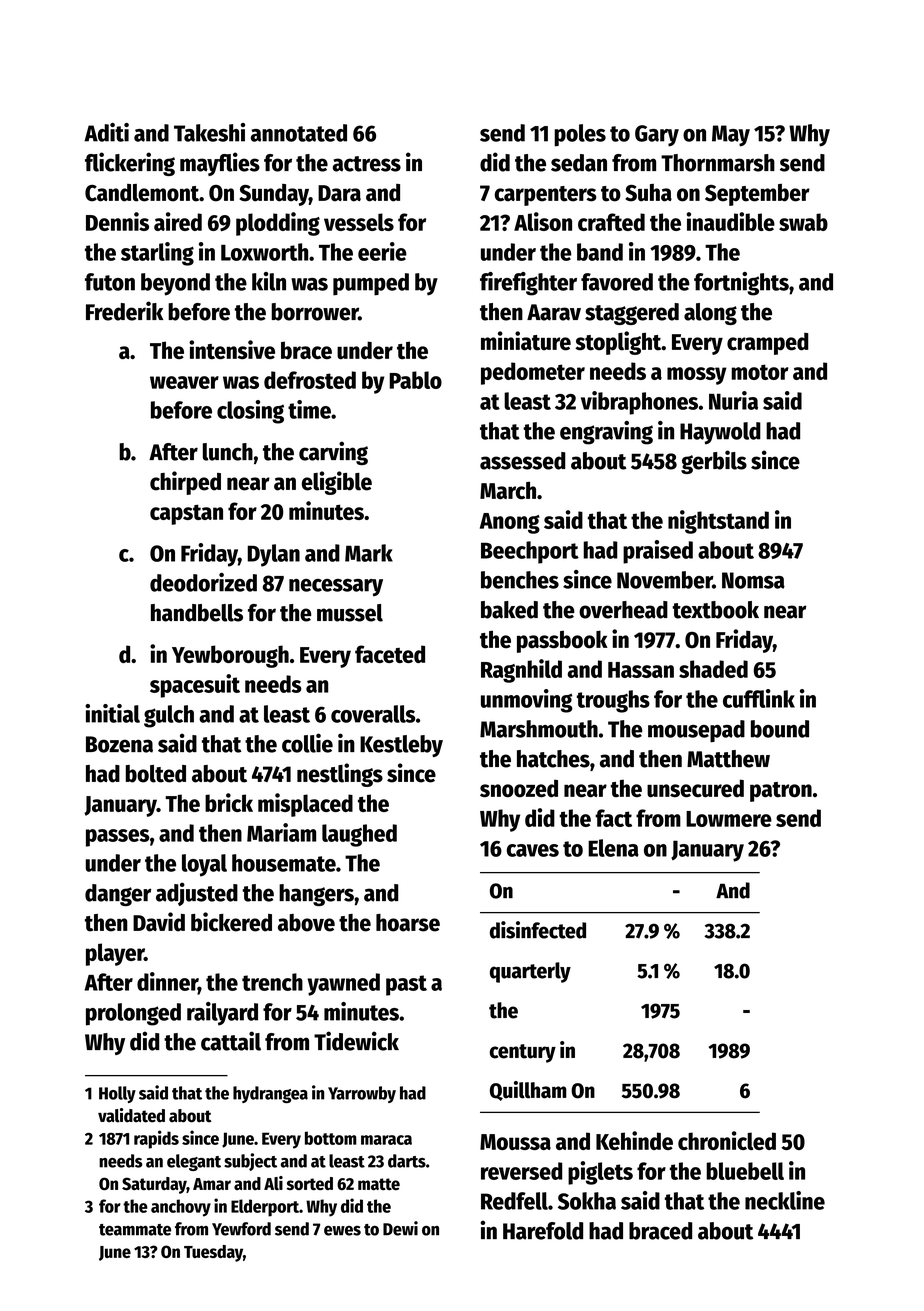  What do you see at coordinates (209, 132) in the page?
I see `Takeshi` at bounding box center [209, 132].
